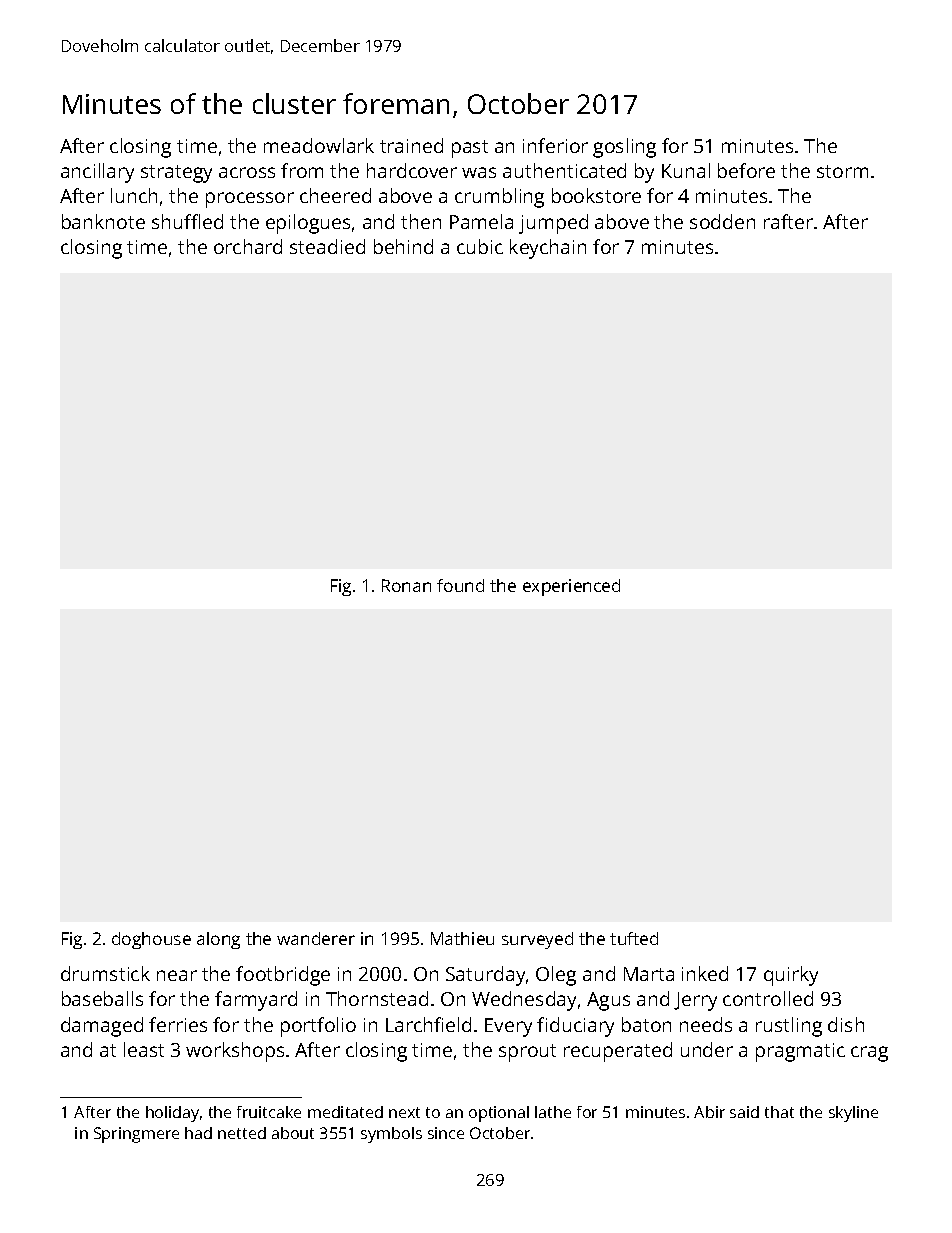 The image size is (952, 1233). I want to click on doghouse, so click(151, 940).
